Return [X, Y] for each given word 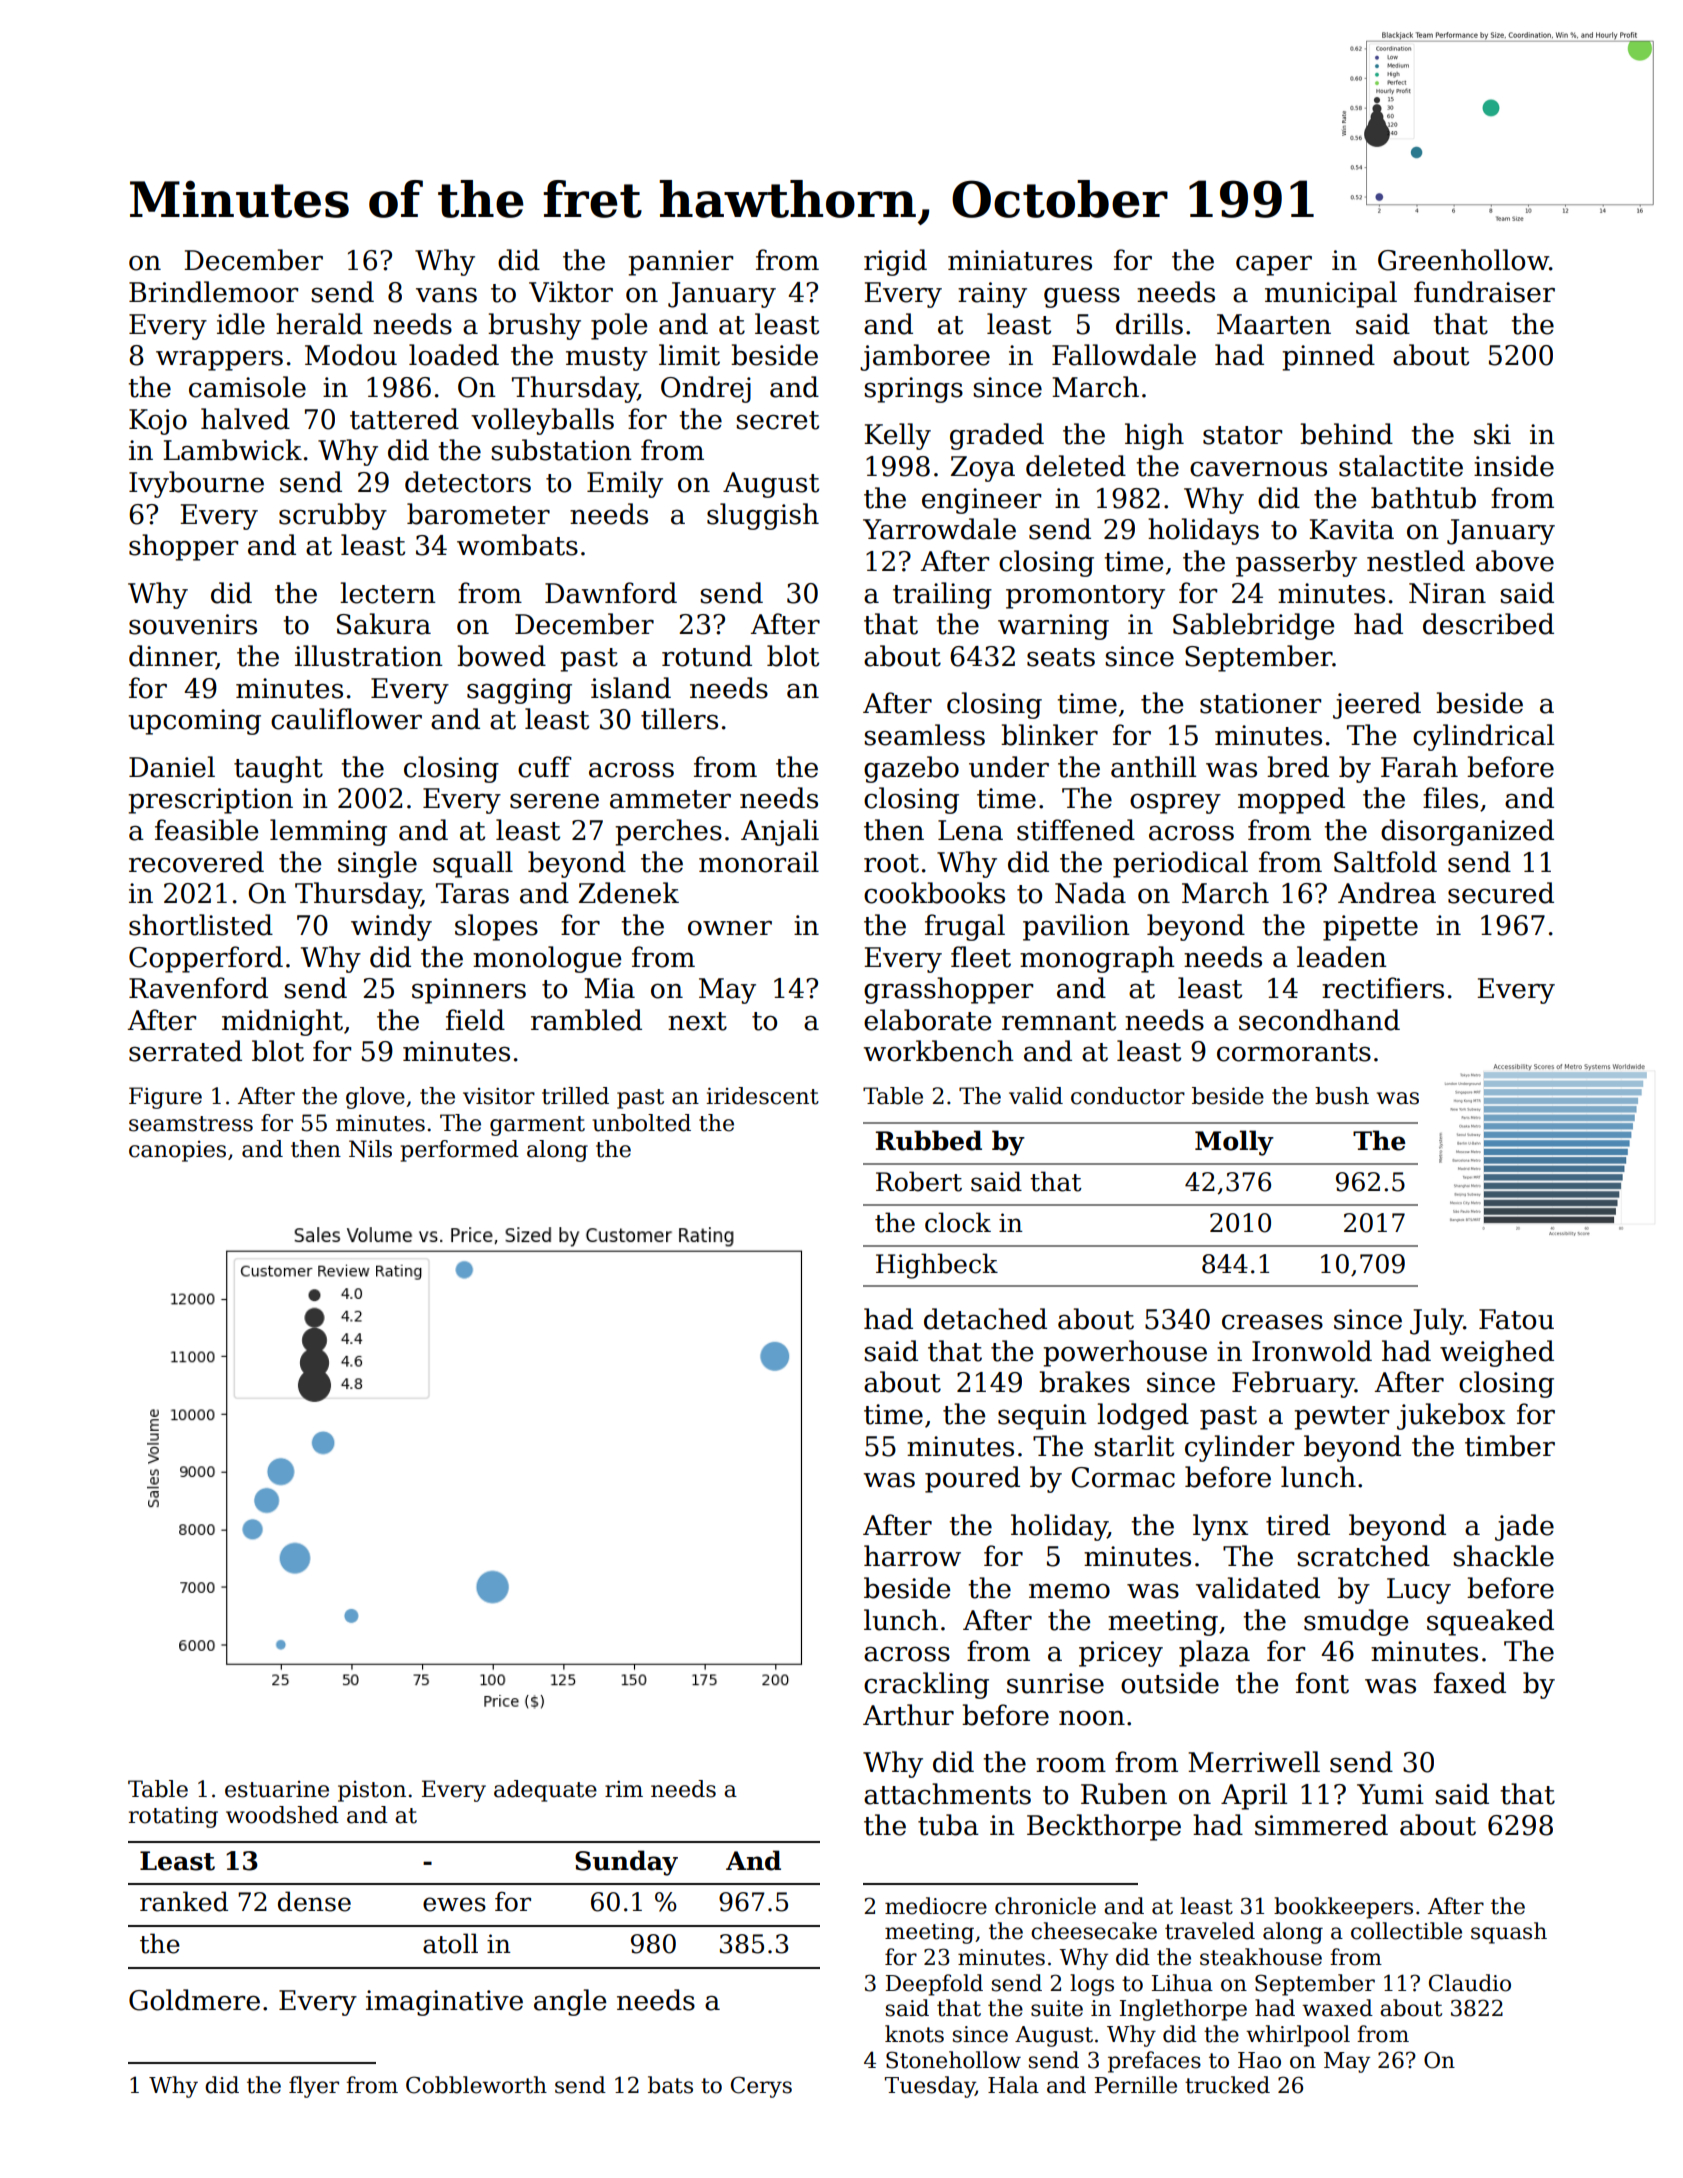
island [631, 688]
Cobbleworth [476, 2085]
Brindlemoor [213, 292]
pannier [680, 263]
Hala [1013, 2085]
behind [1346, 434]
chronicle [1045, 1906]
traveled [1210, 1931]
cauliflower [346, 719]
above [1515, 561]
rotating [173, 1817]
